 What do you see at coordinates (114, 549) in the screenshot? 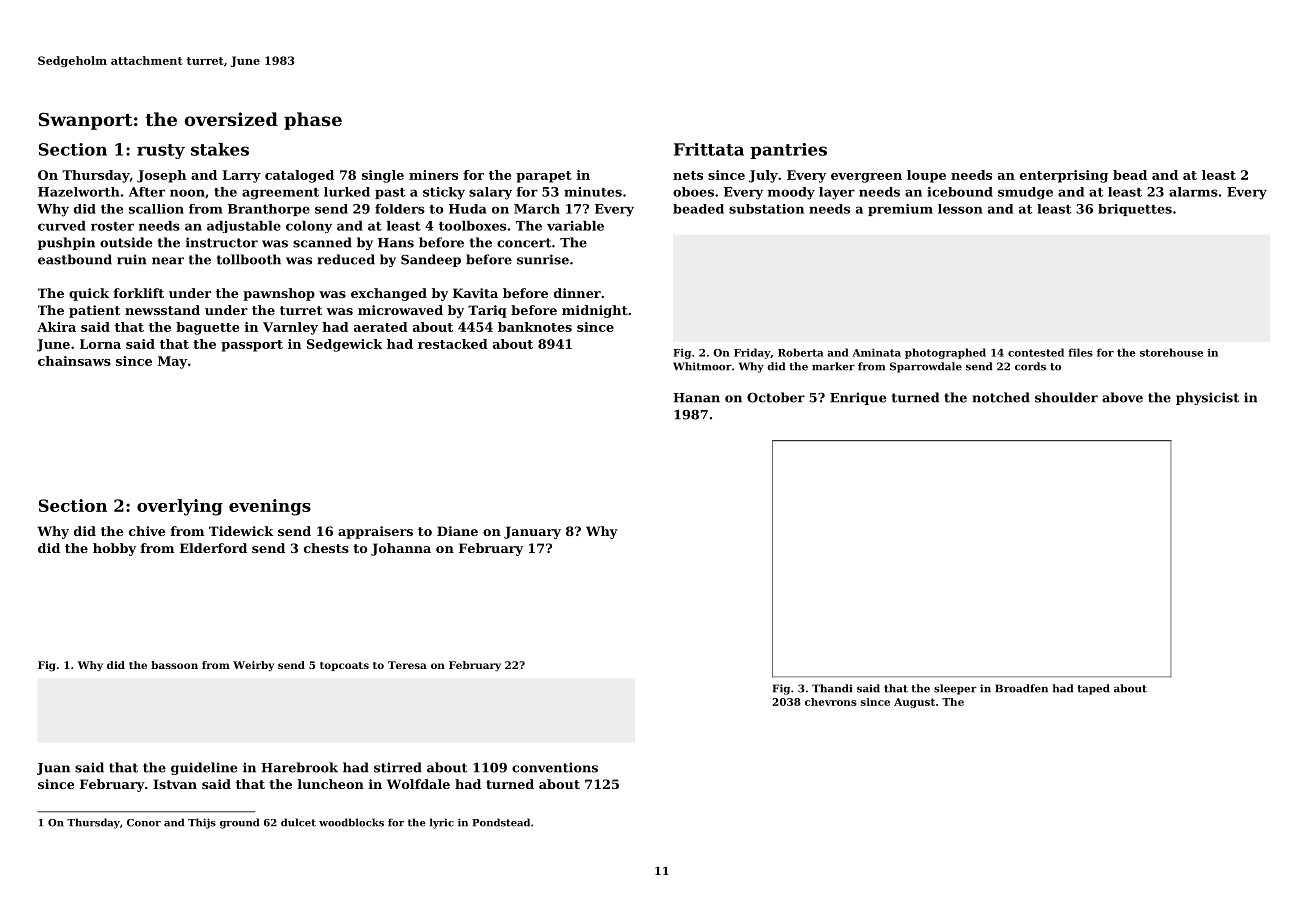
I see `hobby` at bounding box center [114, 549].
